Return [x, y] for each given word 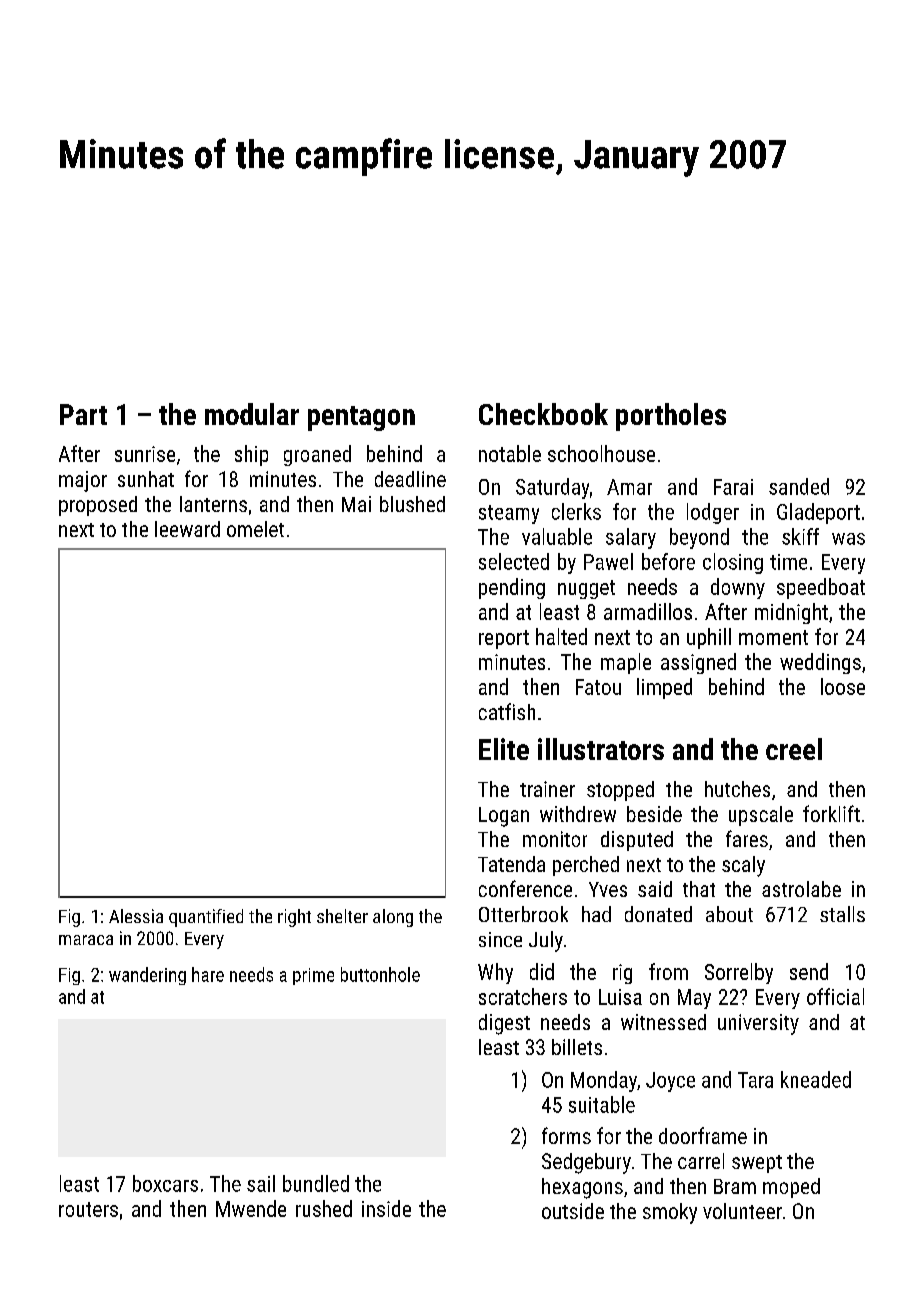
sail [261, 1183]
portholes [671, 417]
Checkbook [543, 414]
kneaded [816, 1079]
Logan [504, 817]
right [294, 918]
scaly [743, 866]
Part [83, 414]
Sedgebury [586, 1163]
